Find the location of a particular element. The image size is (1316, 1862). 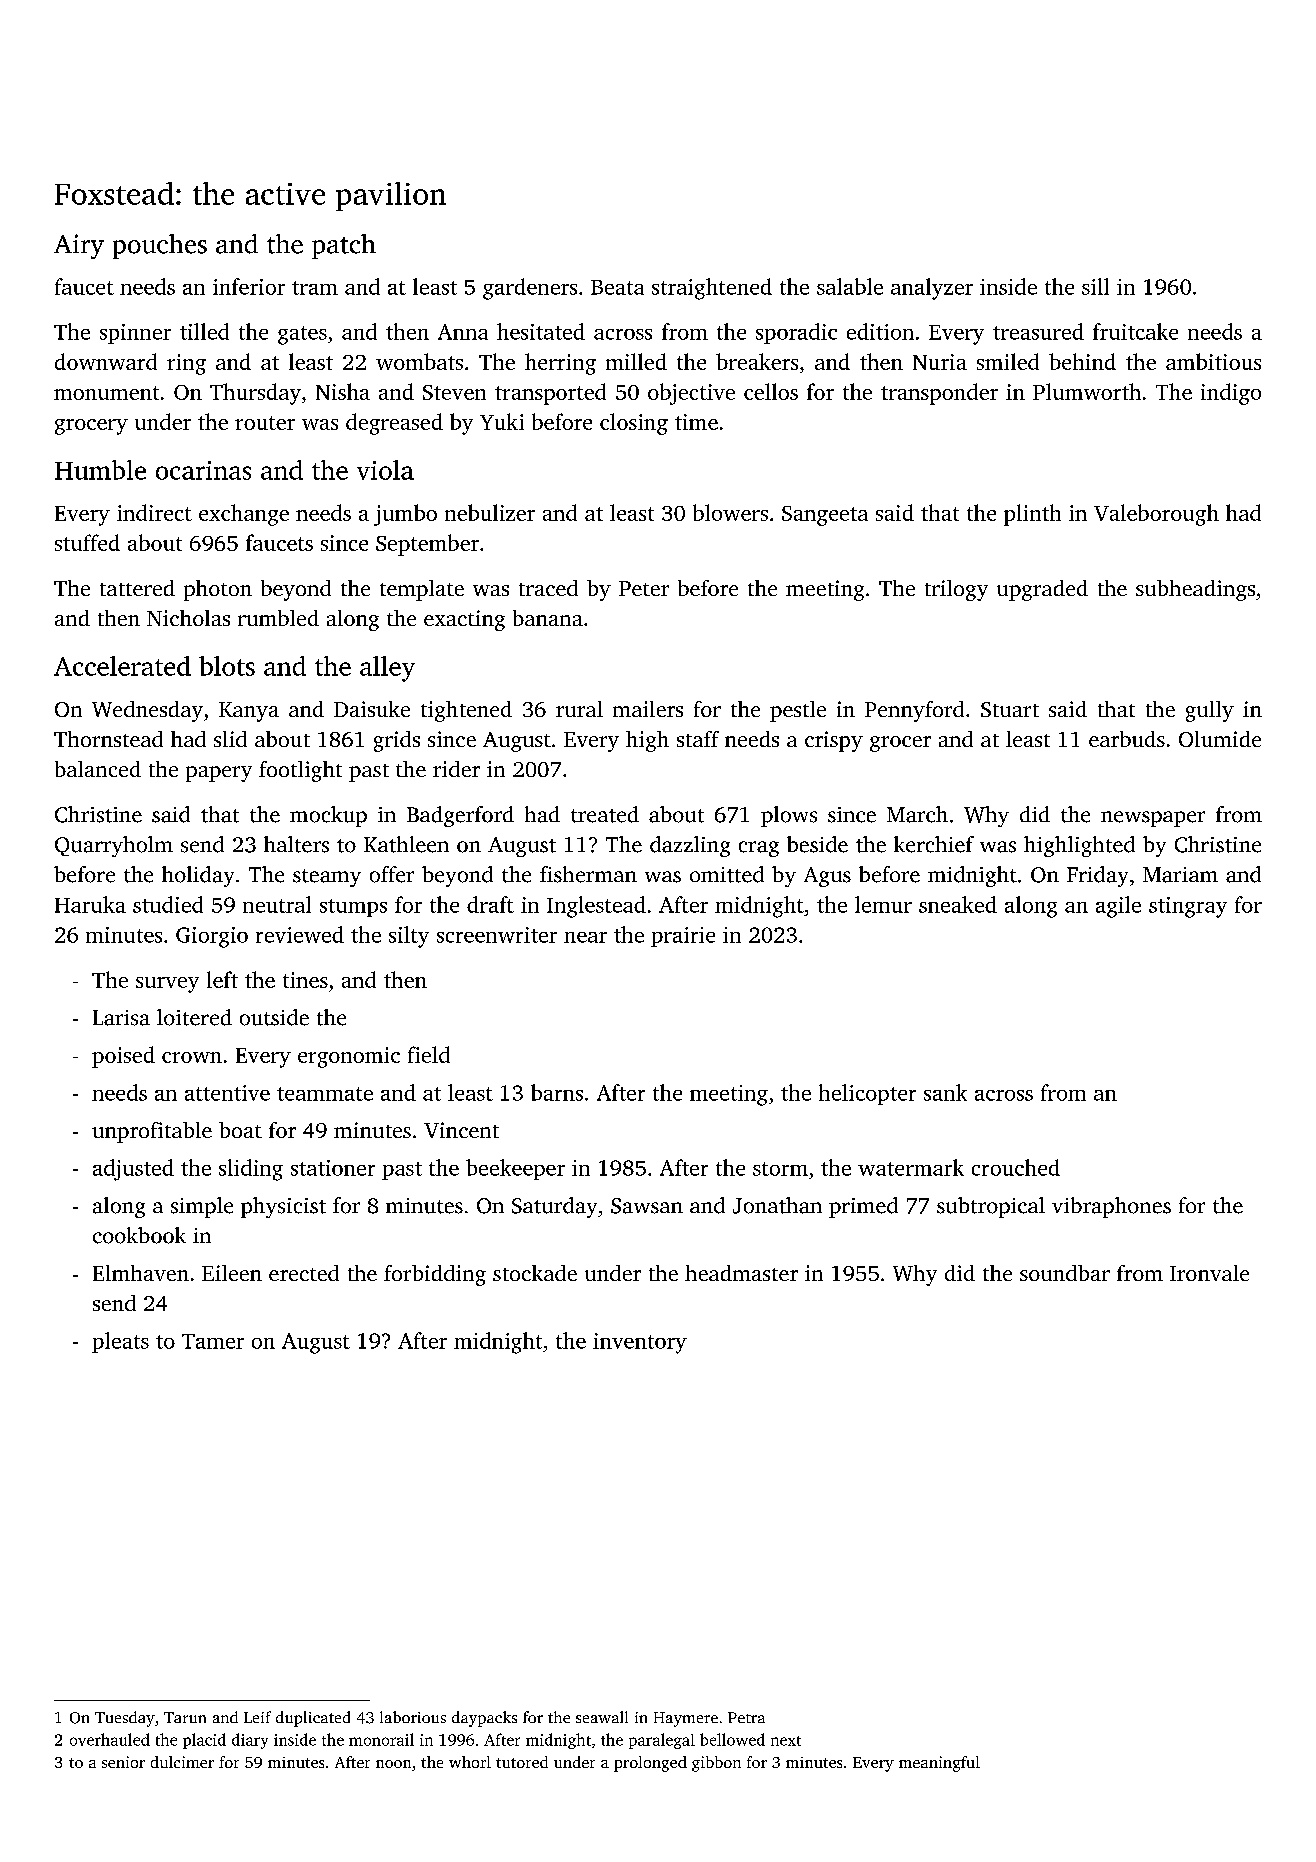

behind is located at coordinates (1082, 361).
